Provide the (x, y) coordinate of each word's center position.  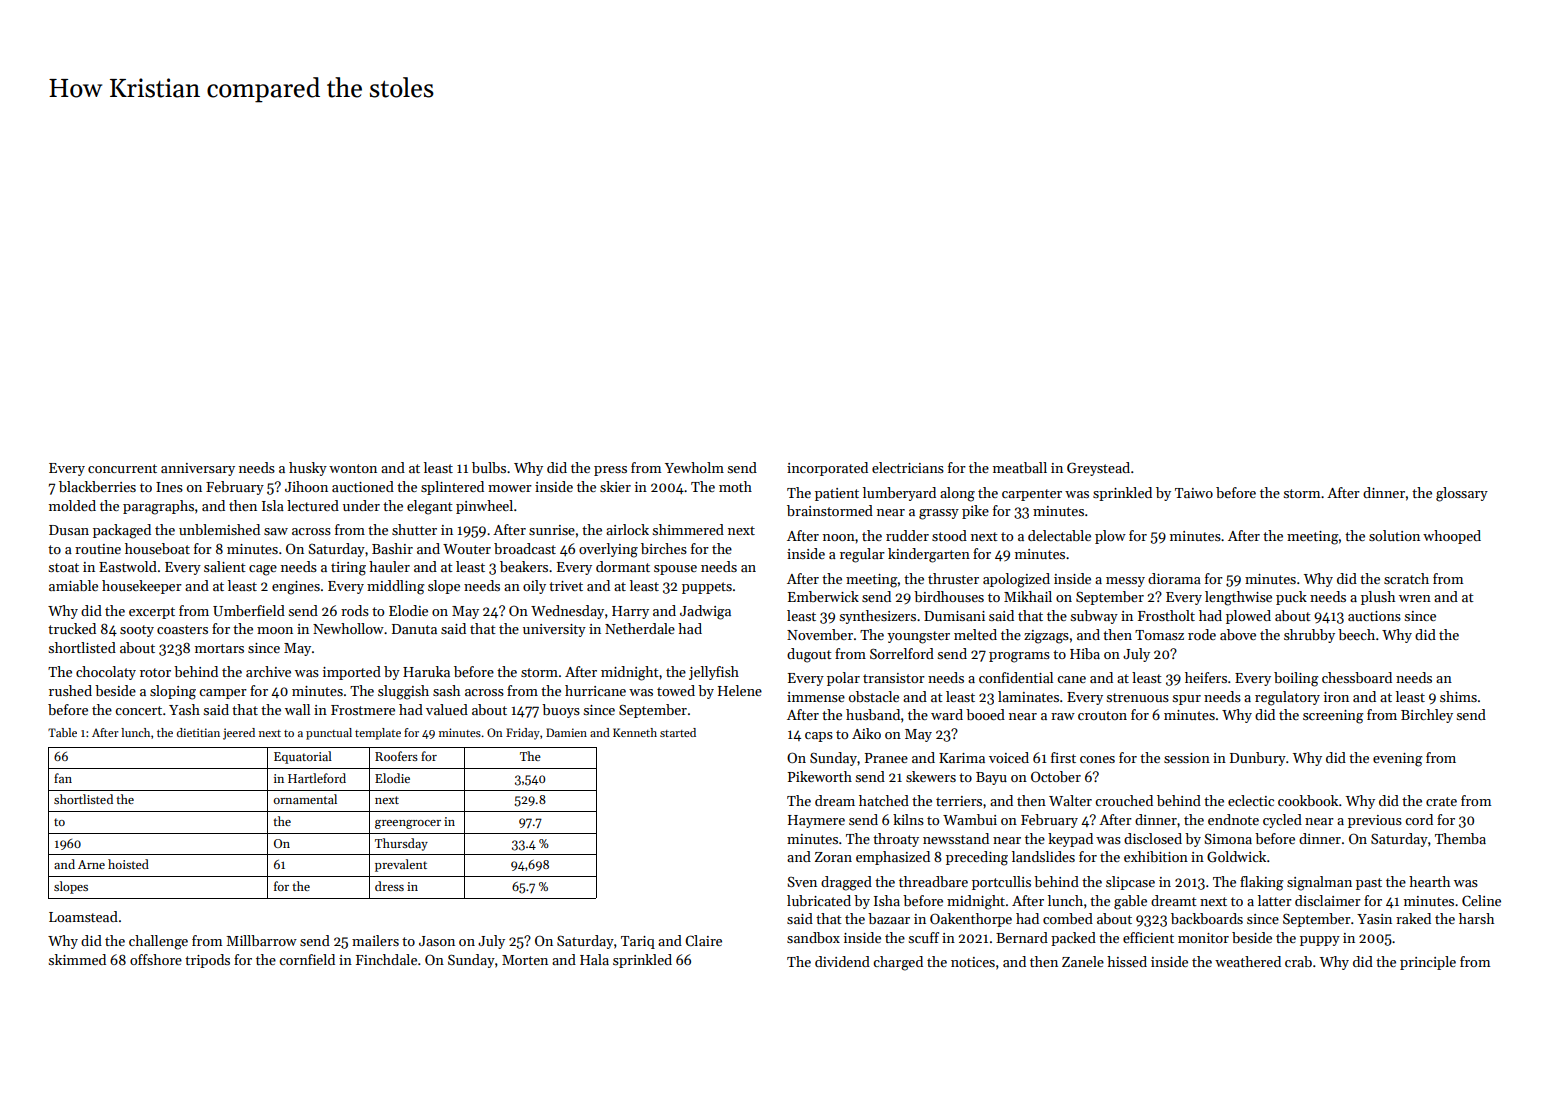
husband (873, 714)
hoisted (128, 864)
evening (1397, 760)
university (554, 630)
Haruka (426, 671)
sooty (137, 631)
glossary (1462, 494)
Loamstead (83, 916)
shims (1458, 696)
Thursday (401, 844)
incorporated (827, 469)
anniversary (198, 469)
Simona (1228, 839)
